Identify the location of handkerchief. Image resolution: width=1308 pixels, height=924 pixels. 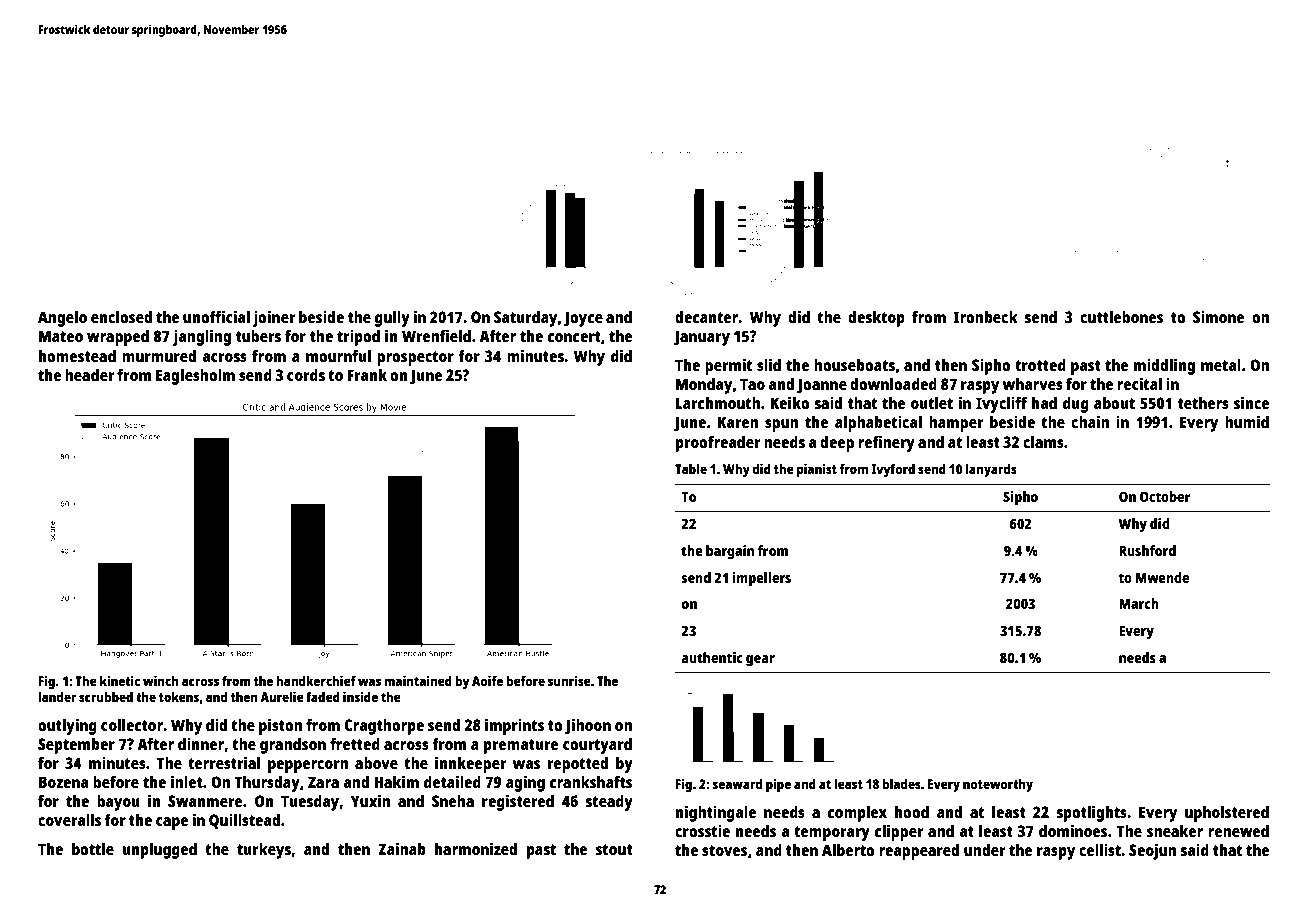
(316, 680).
